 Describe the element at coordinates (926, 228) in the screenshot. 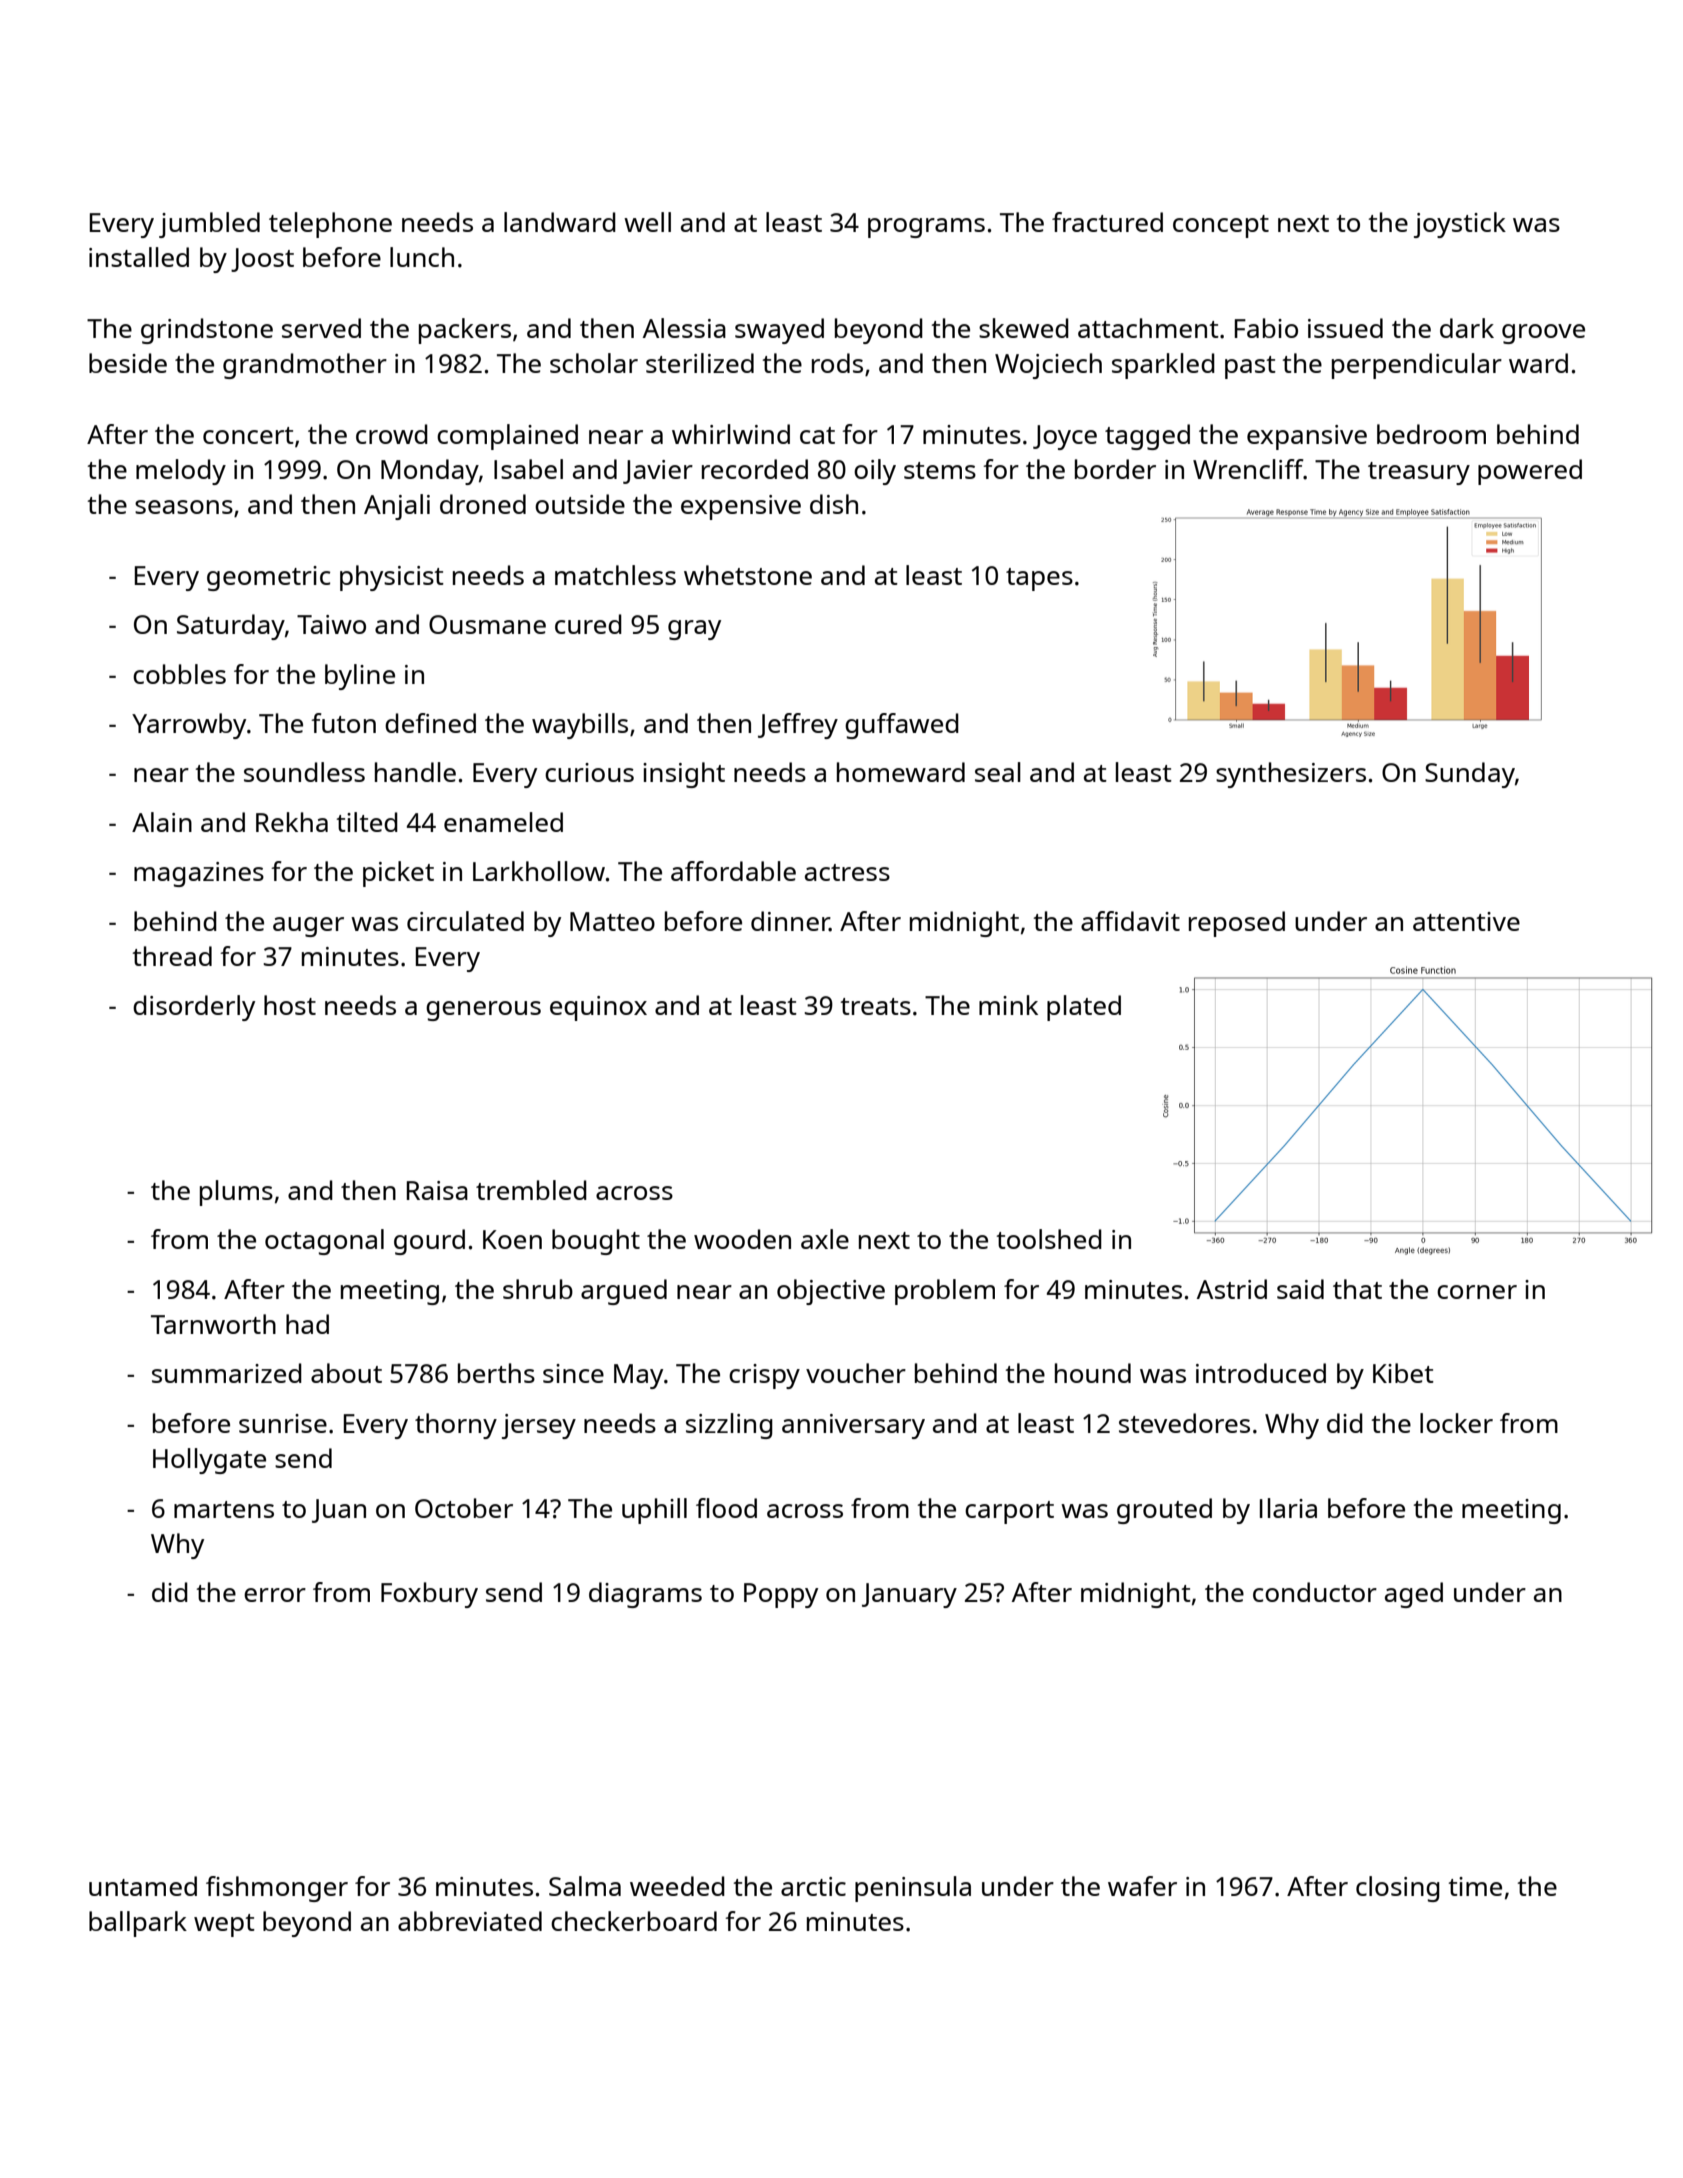

I see `programs` at that location.
